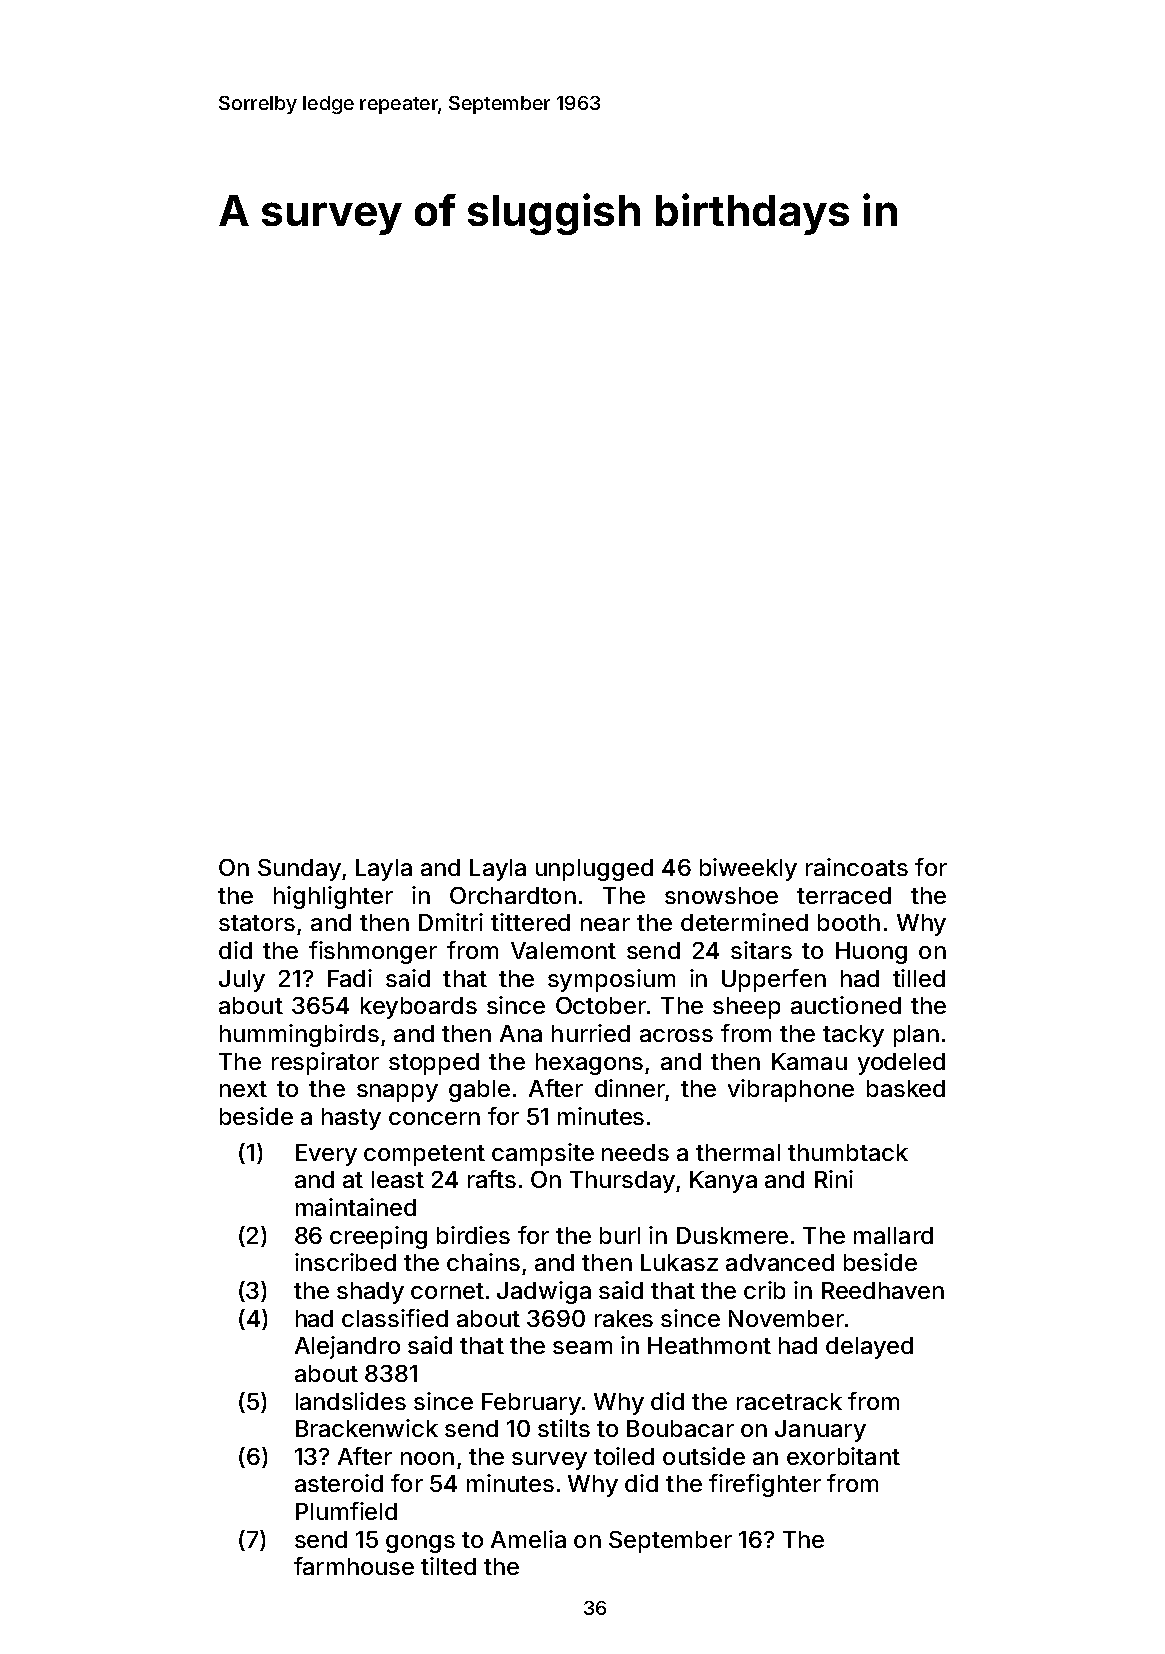 Image resolution: width=1165 pixels, height=1654 pixels. What do you see at coordinates (594, 870) in the screenshot?
I see `unplugged` at bounding box center [594, 870].
